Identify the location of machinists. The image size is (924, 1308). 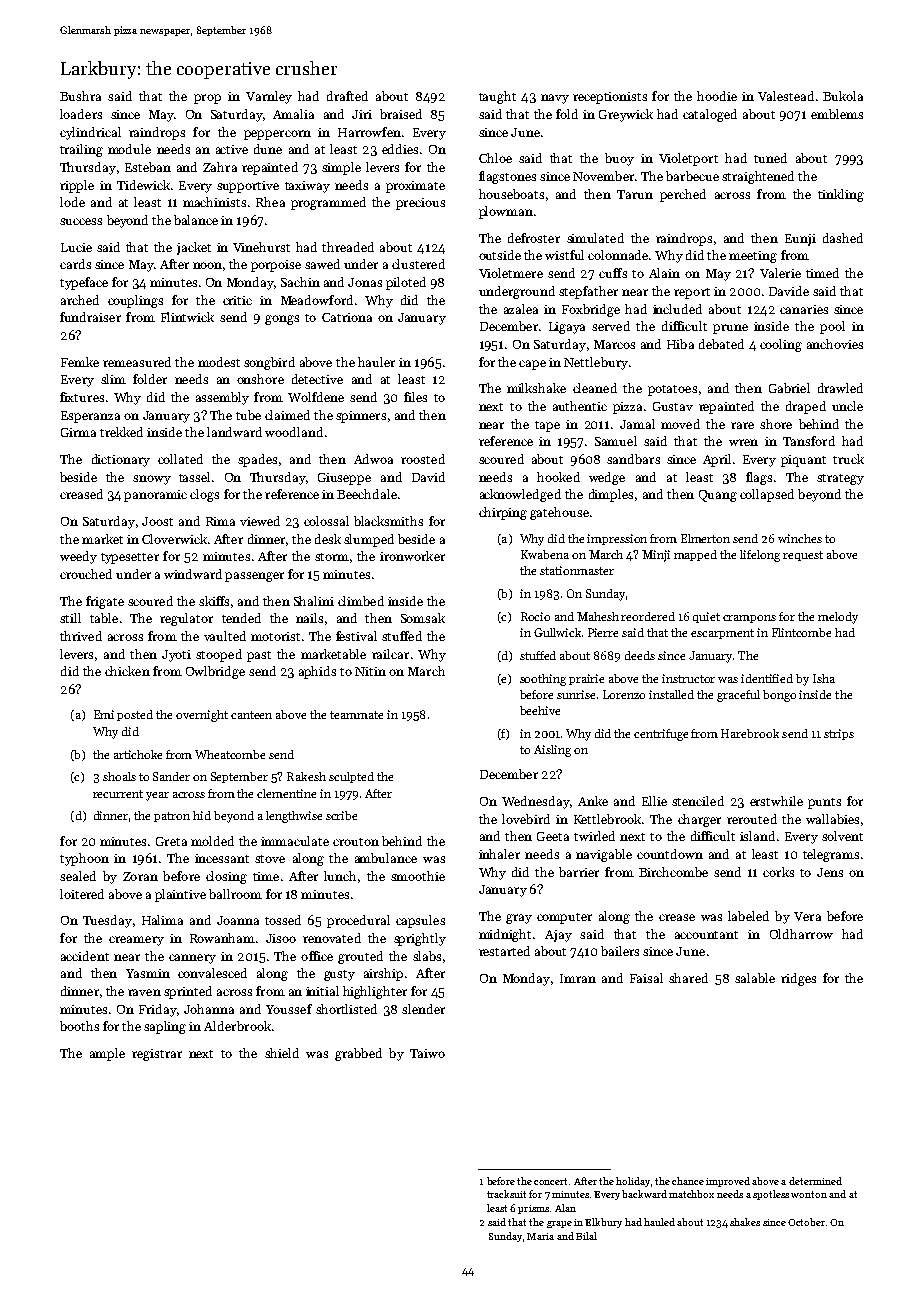
(214, 202).
